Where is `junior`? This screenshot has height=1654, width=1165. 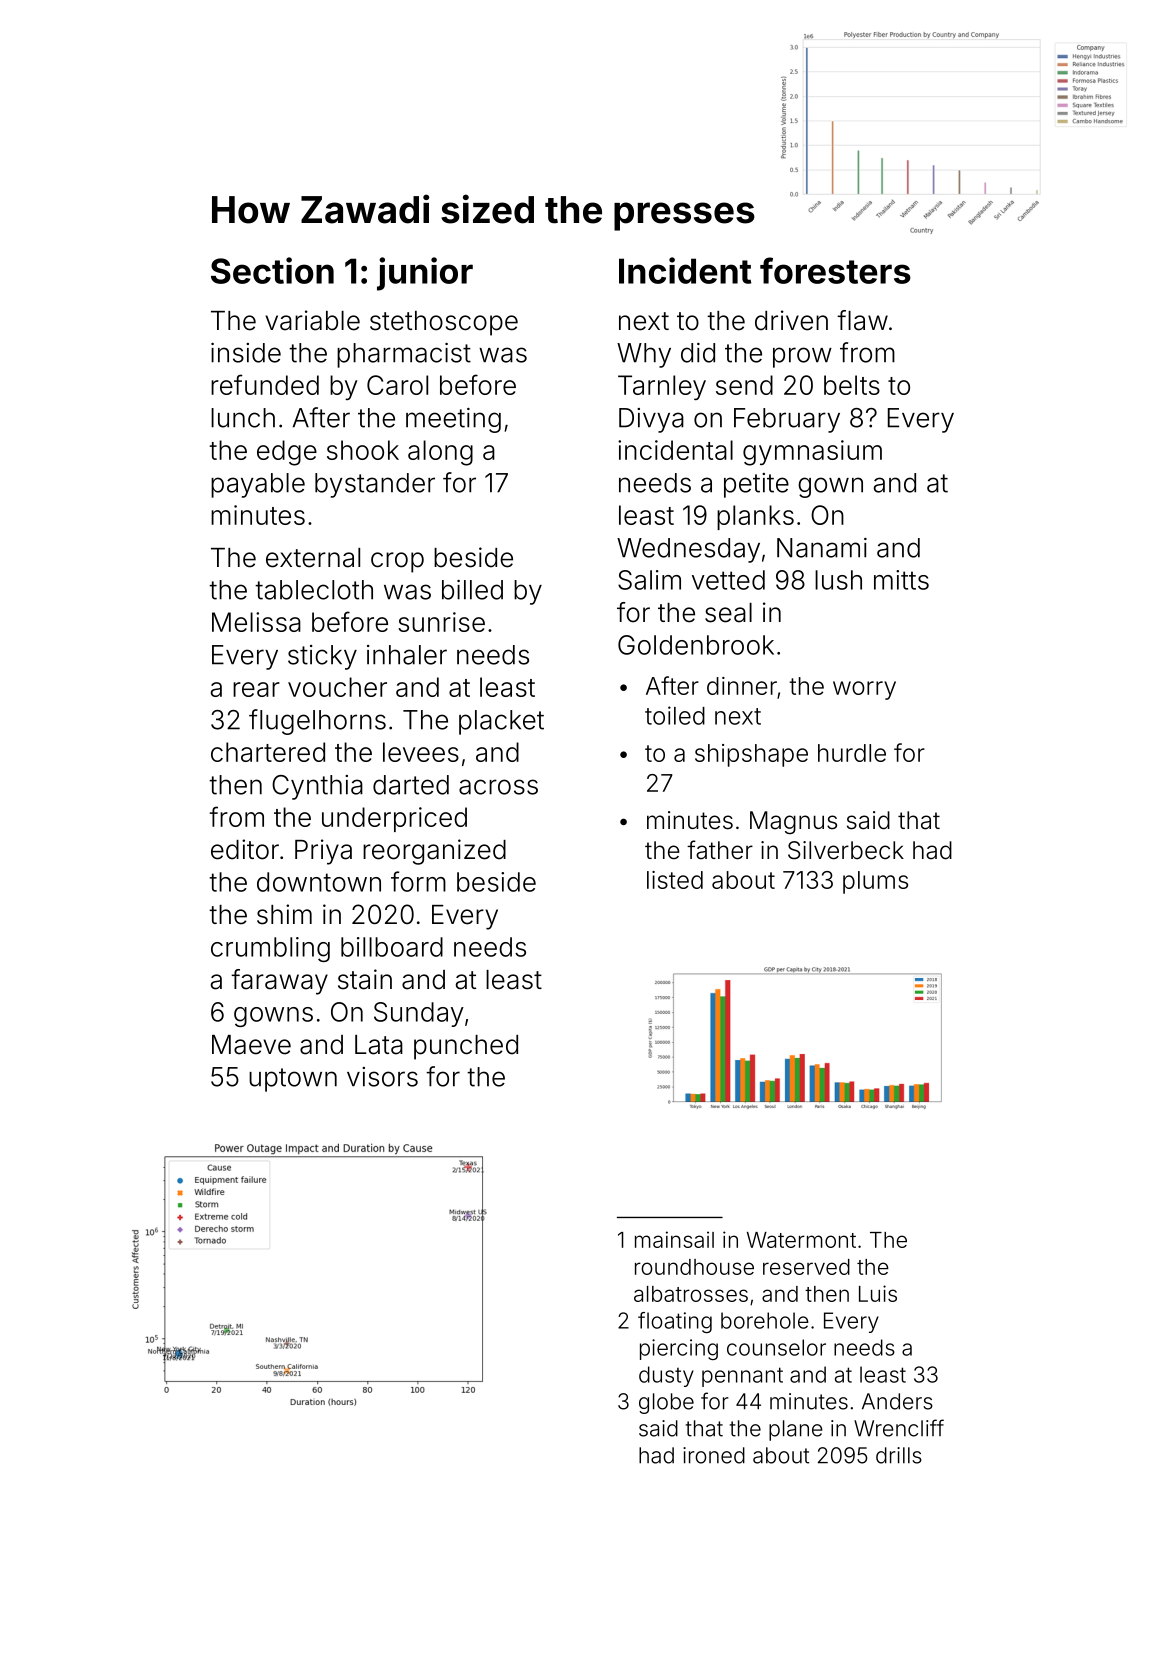
junior is located at coordinates (425, 274).
